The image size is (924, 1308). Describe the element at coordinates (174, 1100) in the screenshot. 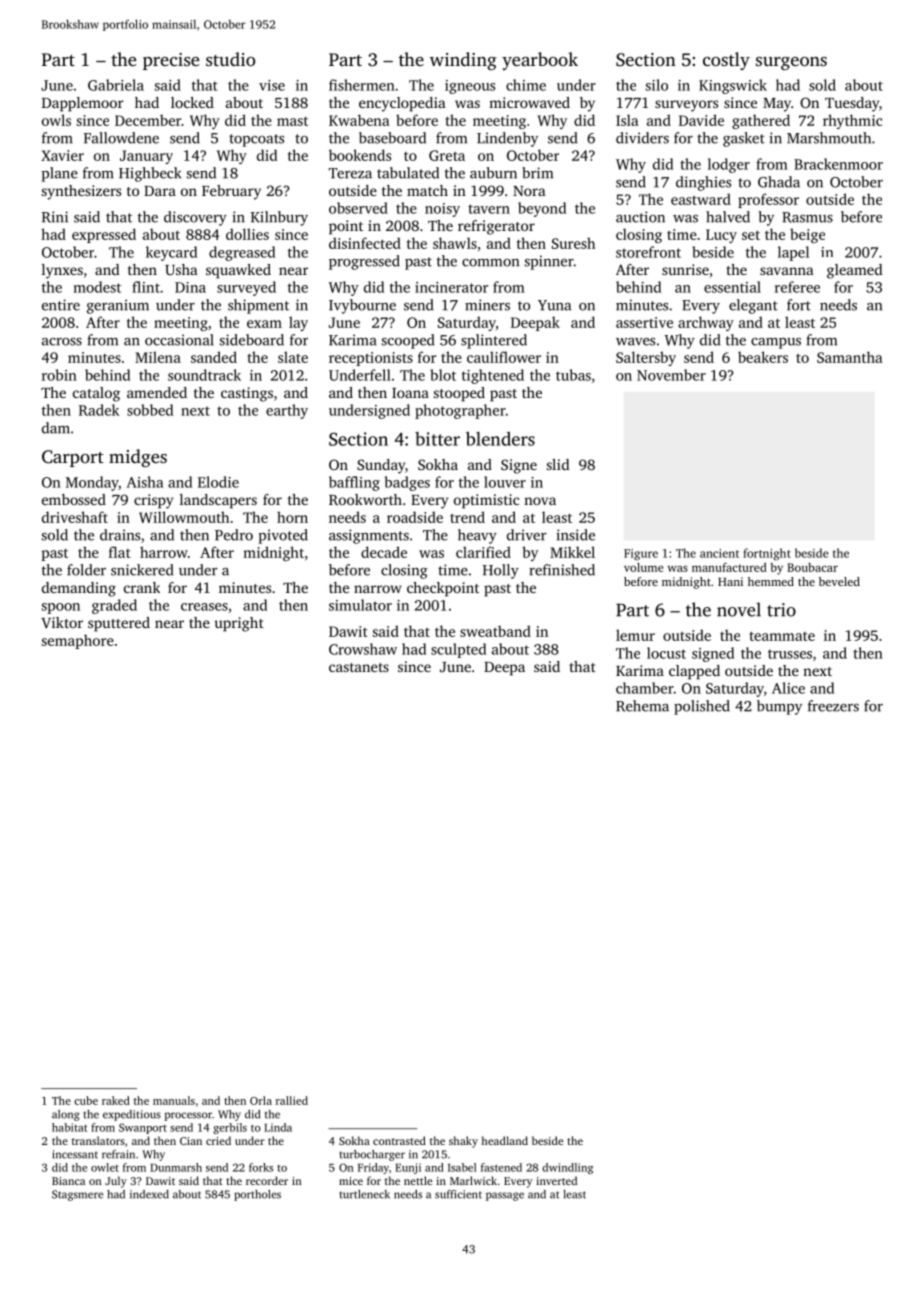

I see `manuals` at that location.
